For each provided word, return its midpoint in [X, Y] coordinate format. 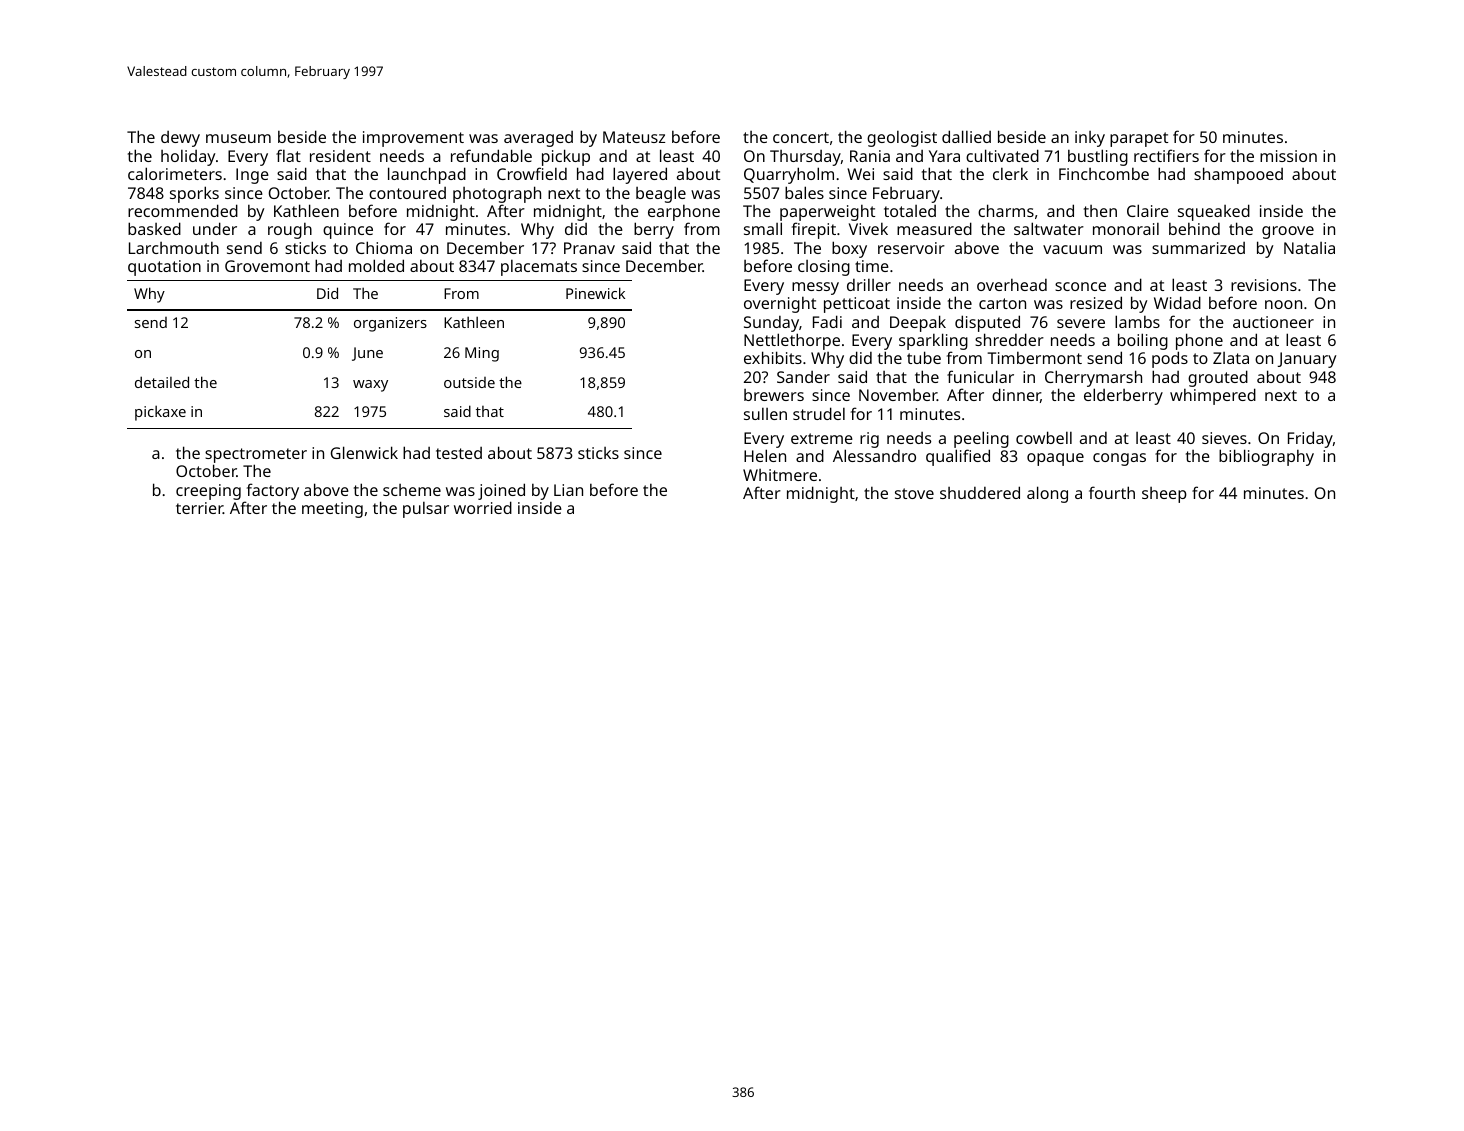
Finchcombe [1104, 174]
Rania [870, 156]
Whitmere [780, 475]
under [215, 228]
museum [238, 138]
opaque [1055, 459]
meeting [332, 510]
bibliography [1266, 457]
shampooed [1238, 175]
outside [469, 382]
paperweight [827, 213]
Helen [765, 455]
